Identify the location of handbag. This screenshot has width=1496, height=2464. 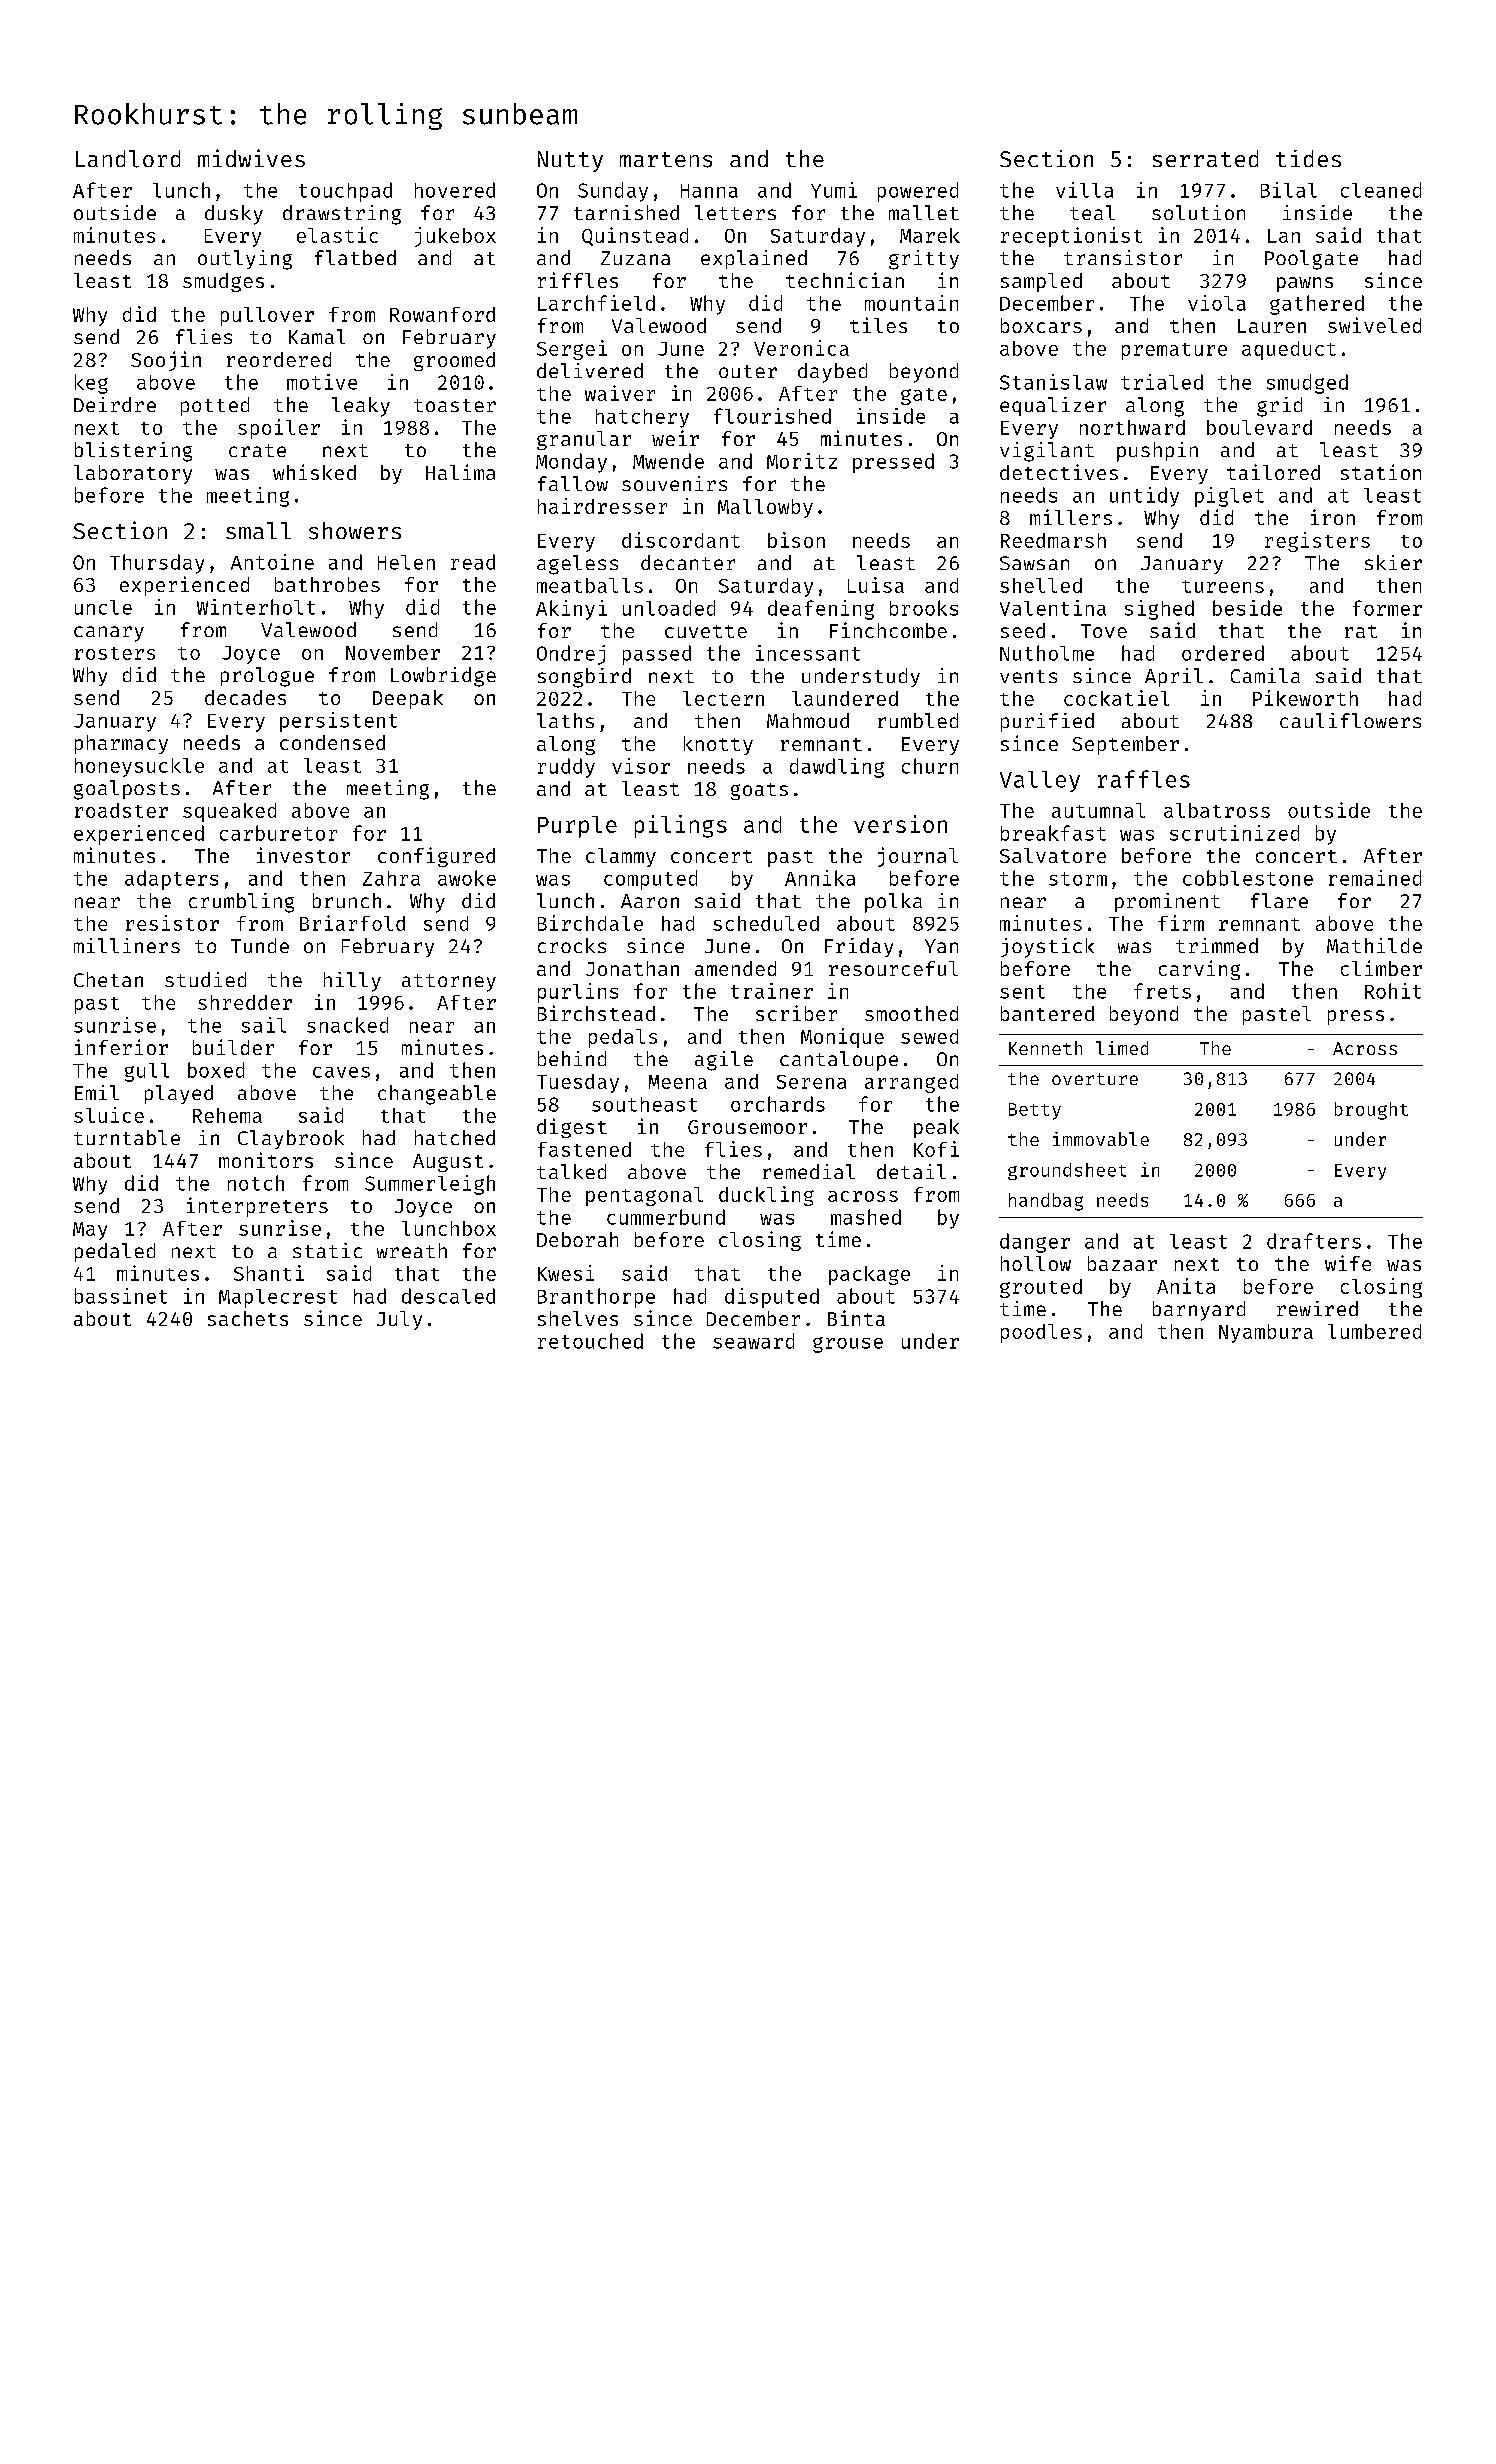
(1046, 1202).
